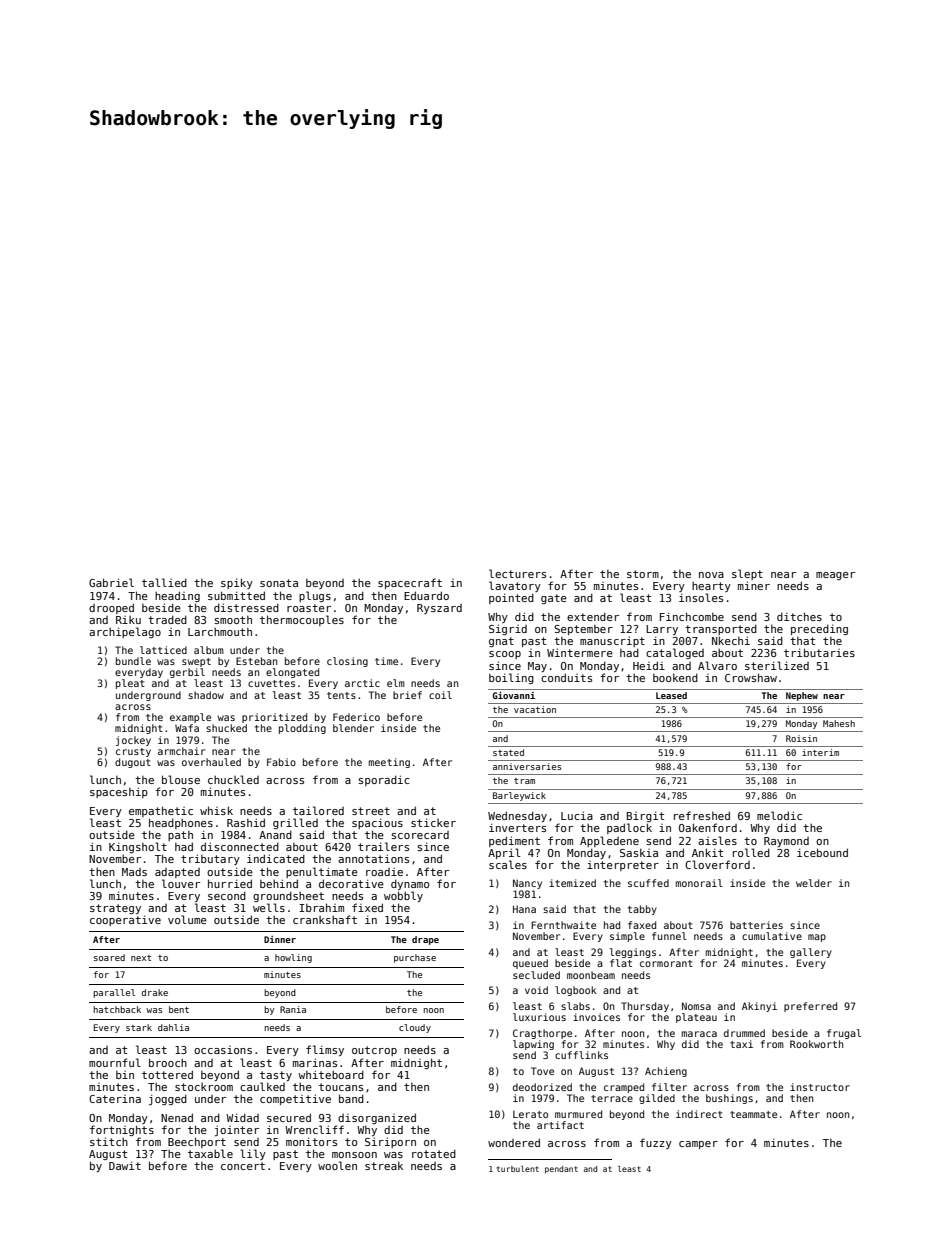 The height and width of the screenshot is (1233, 952). What do you see at coordinates (109, 1141) in the screenshot?
I see `stitch` at bounding box center [109, 1141].
